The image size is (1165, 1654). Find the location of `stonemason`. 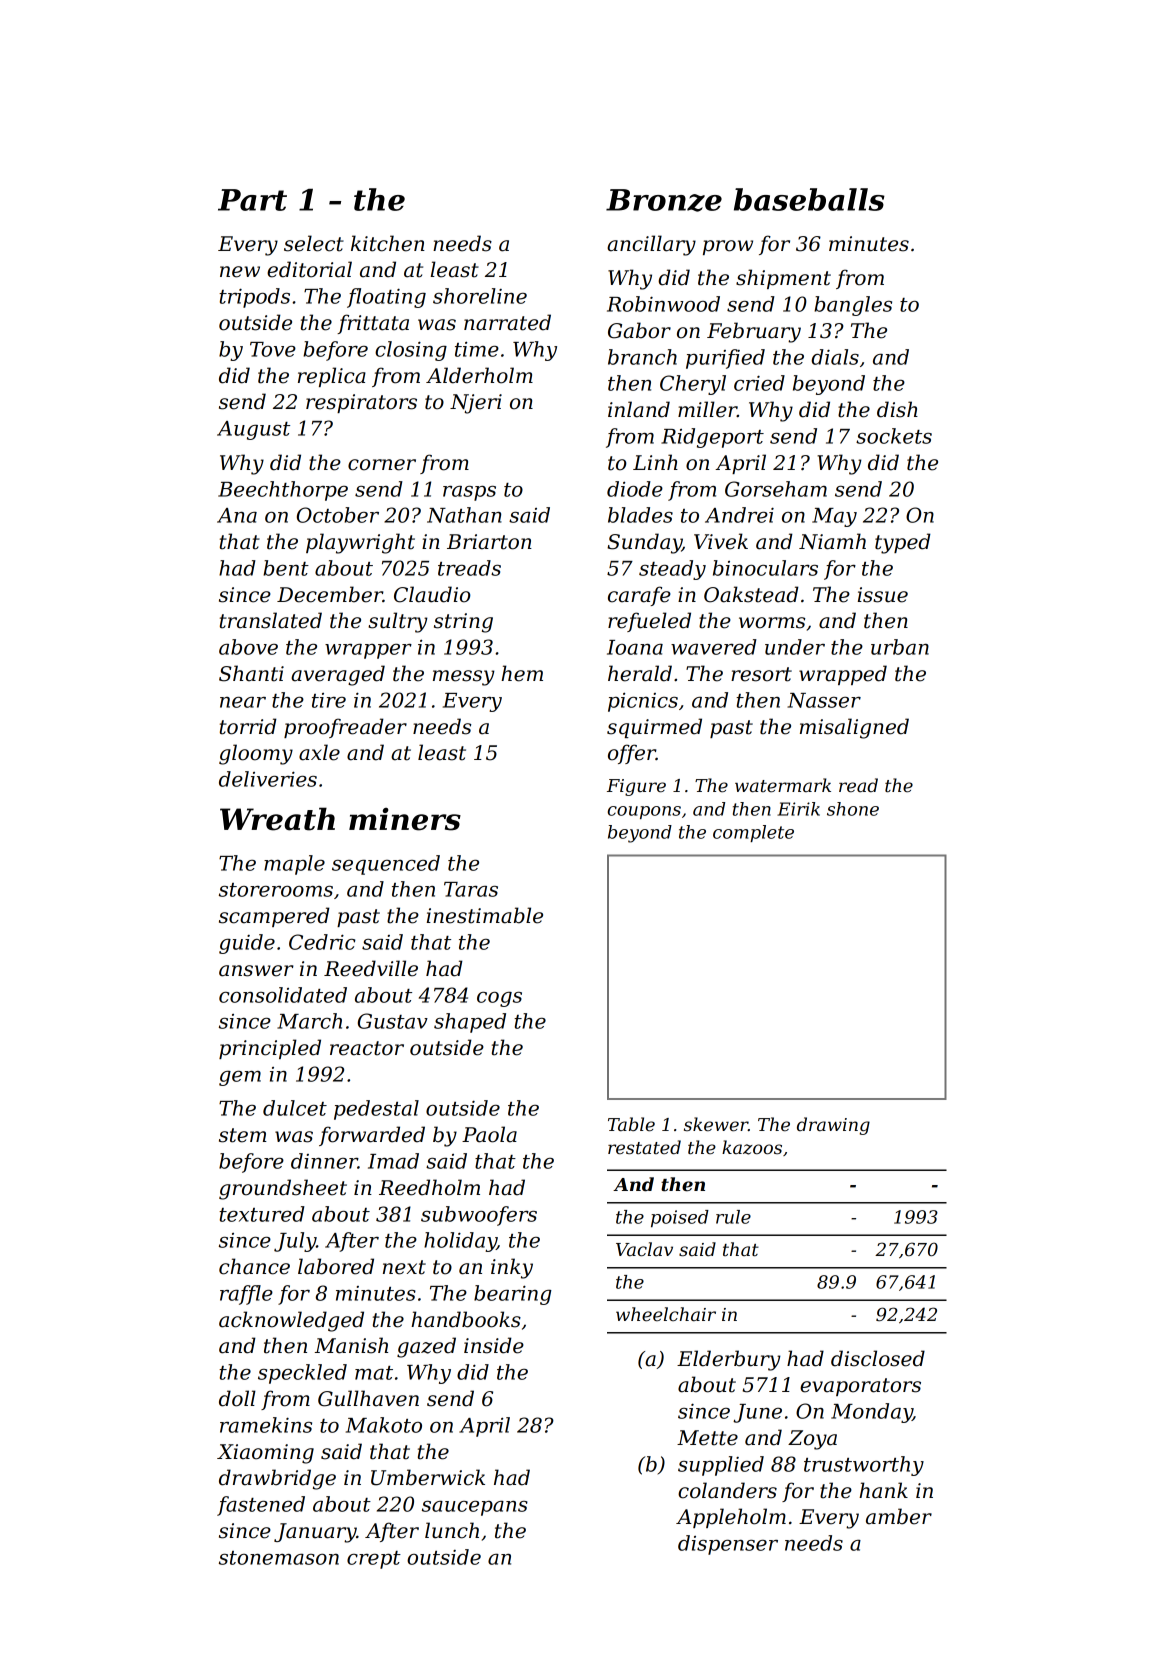

stonemason is located at coordinates (279, 1558).
